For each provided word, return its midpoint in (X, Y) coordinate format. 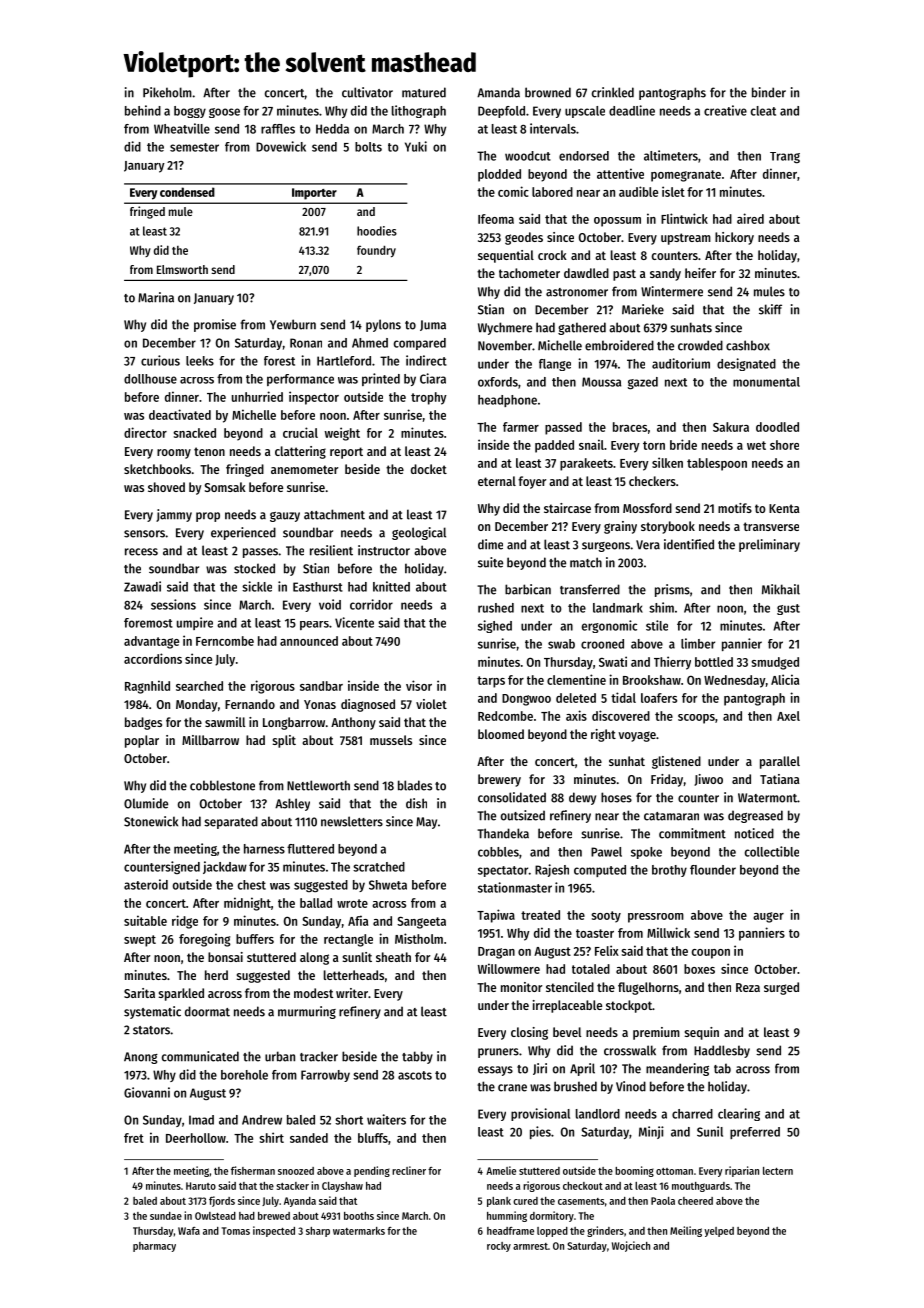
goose (224, 113)
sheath (393, 957)
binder (769, 92)
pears (314, 625)
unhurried (257, 396)
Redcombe (505, 716)
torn (654, 445)
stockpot (629, 1006)
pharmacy (154, 1247)
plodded (499, 175)
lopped (552, 1232)
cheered (695, 1201)
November (505, 345)
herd (216, 975)
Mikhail (781, 589)
